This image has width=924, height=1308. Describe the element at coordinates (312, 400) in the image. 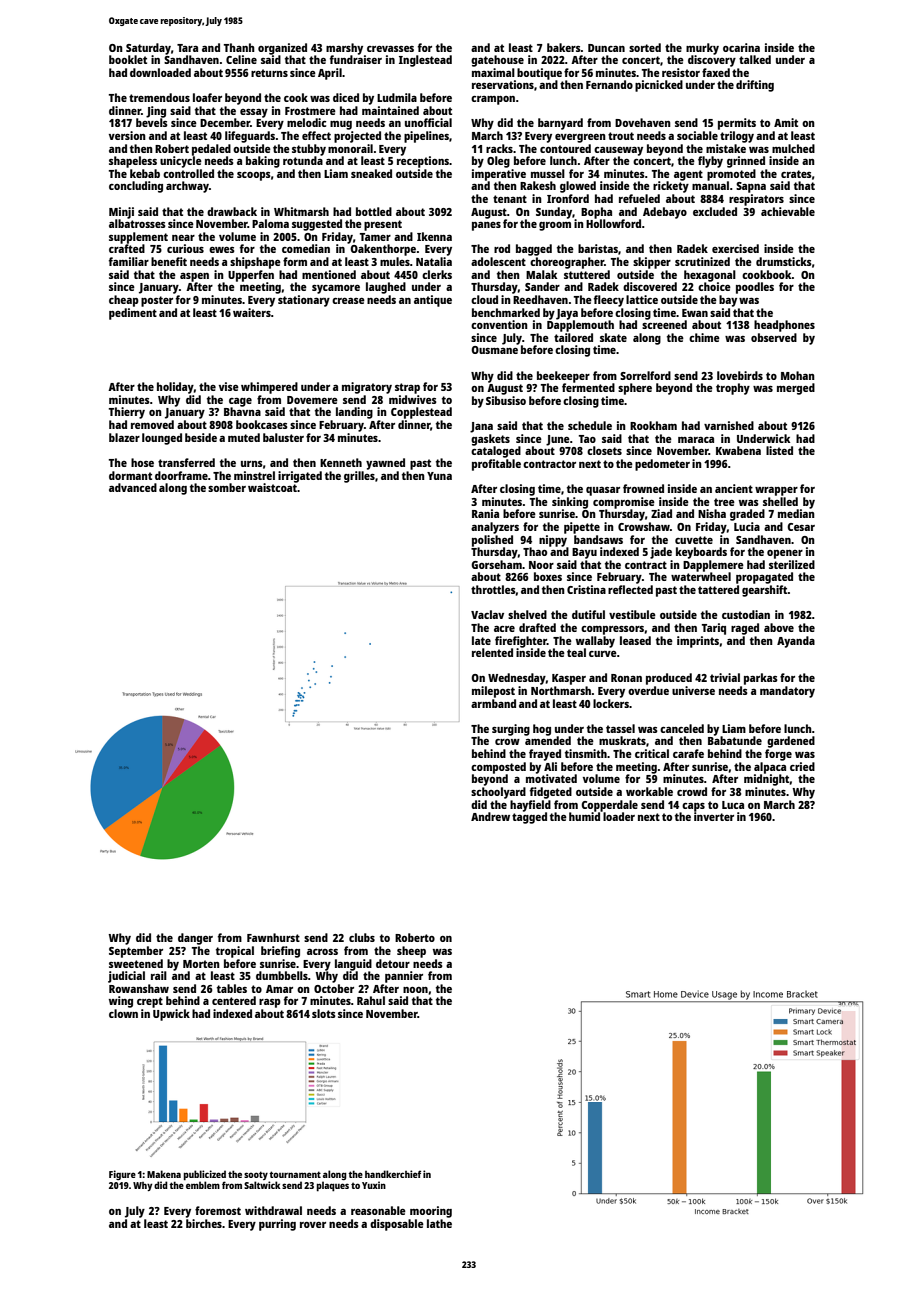

I see `Dovemere` at that location.
